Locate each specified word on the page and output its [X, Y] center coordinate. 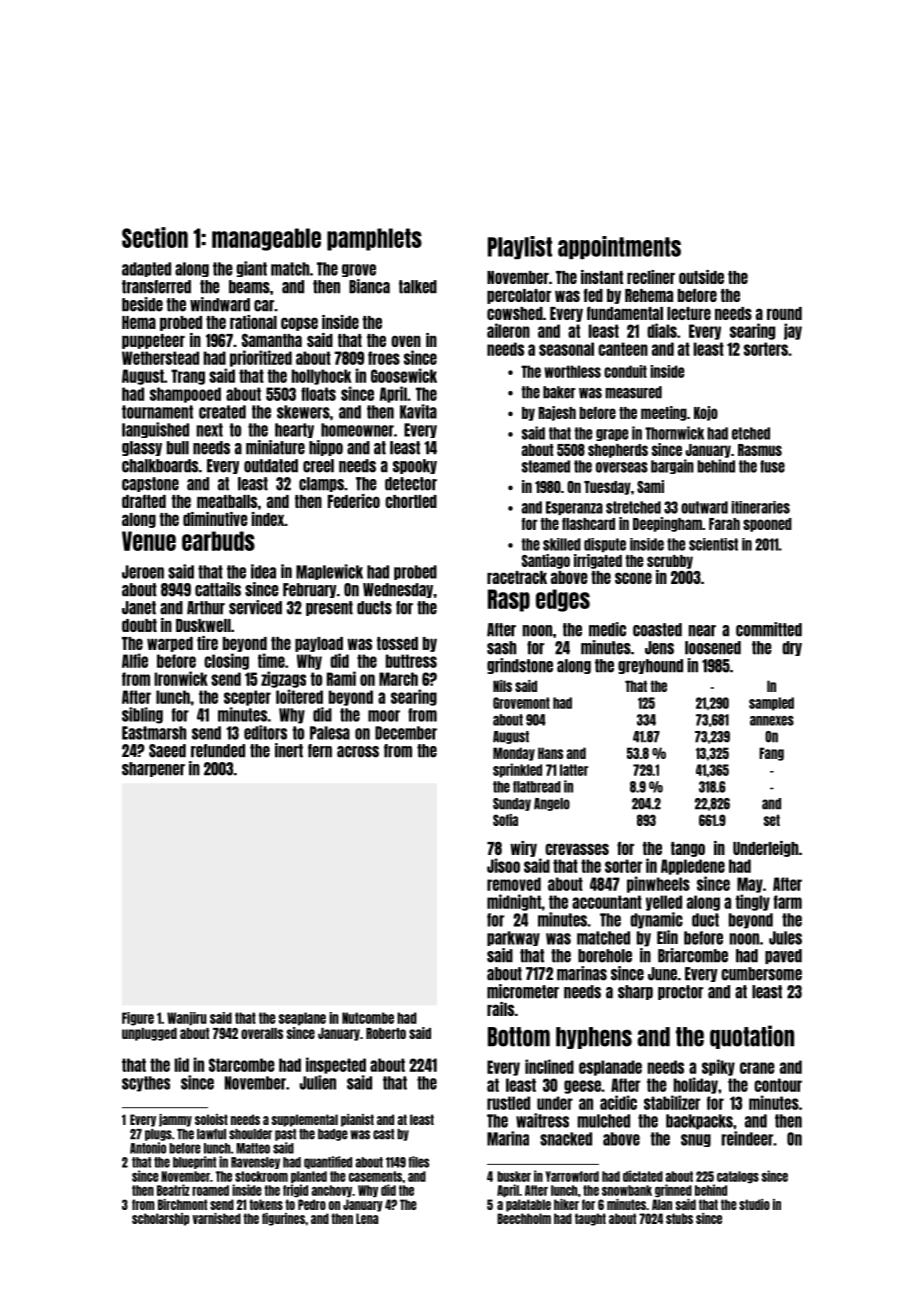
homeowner [357, 430]
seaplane [302, 1019]
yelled [664, 903]
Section [155, 237]
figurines [283, 1219]
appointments [619, 247]
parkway [513, 938]
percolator [519, 296]
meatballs [227, 501]
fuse [772, 466]
